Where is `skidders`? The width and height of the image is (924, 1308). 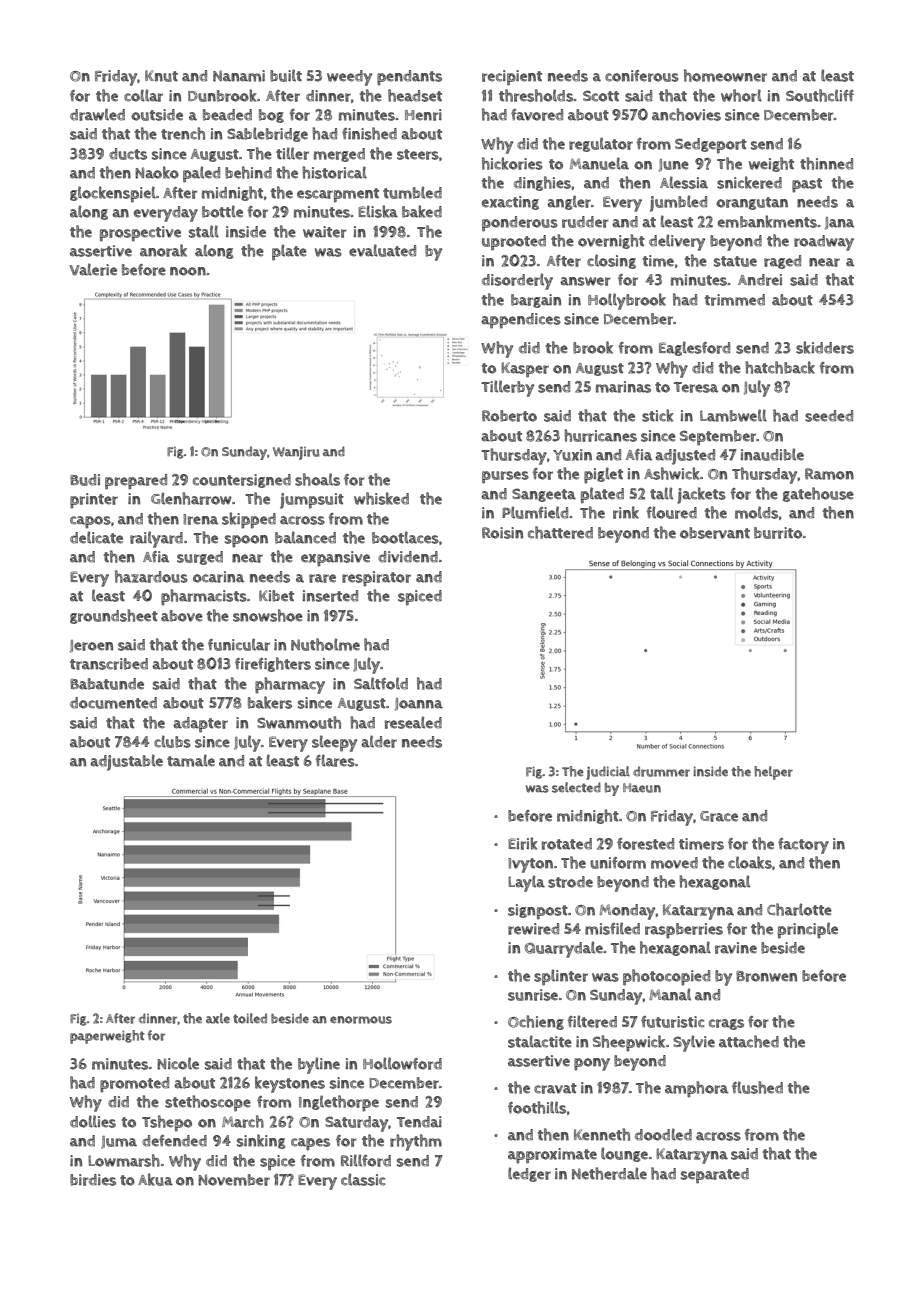 skidders is located at coordinates (825, 347).
